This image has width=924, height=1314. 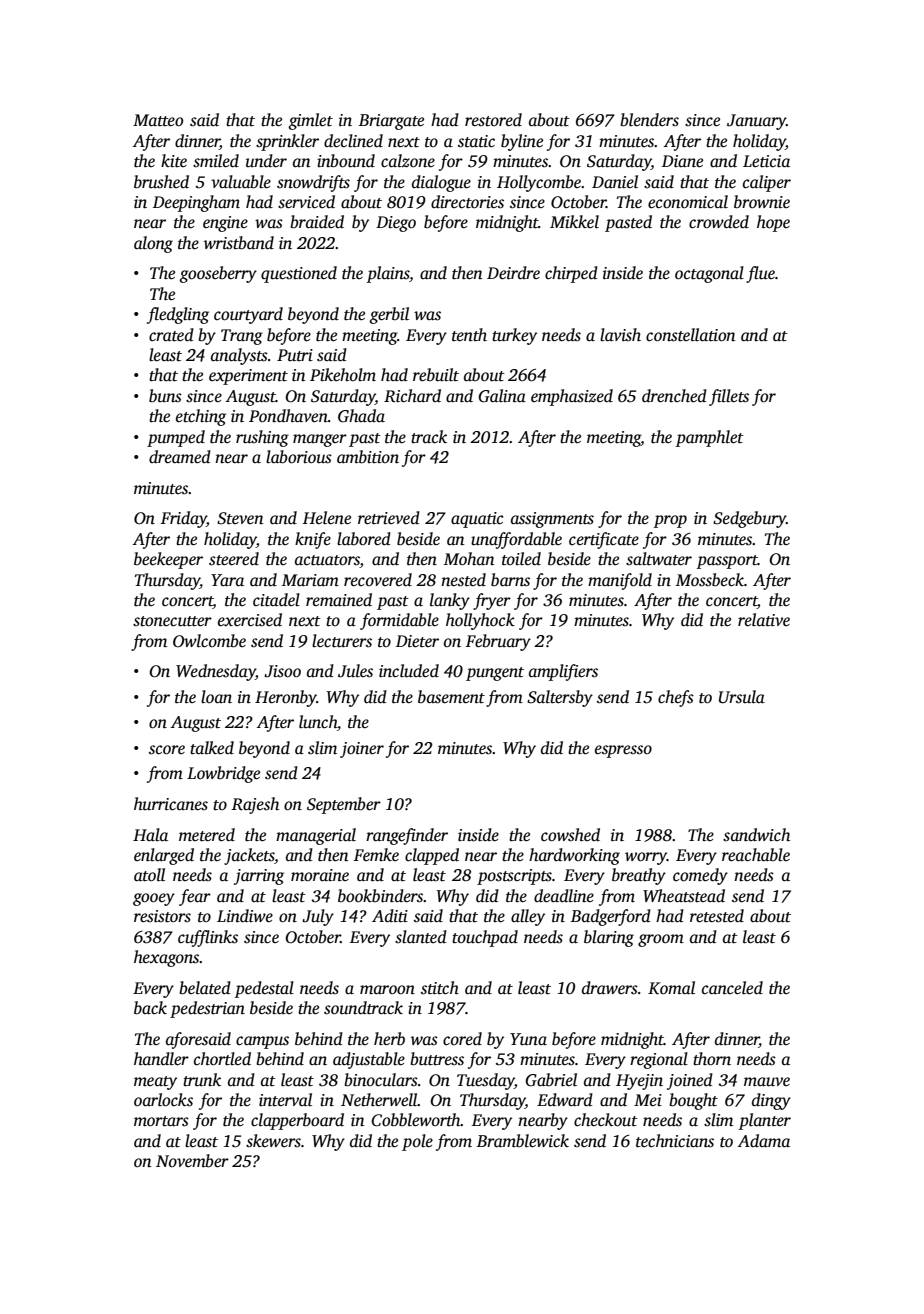 I want to click on Mikkel, so click(x=574, y=222).
